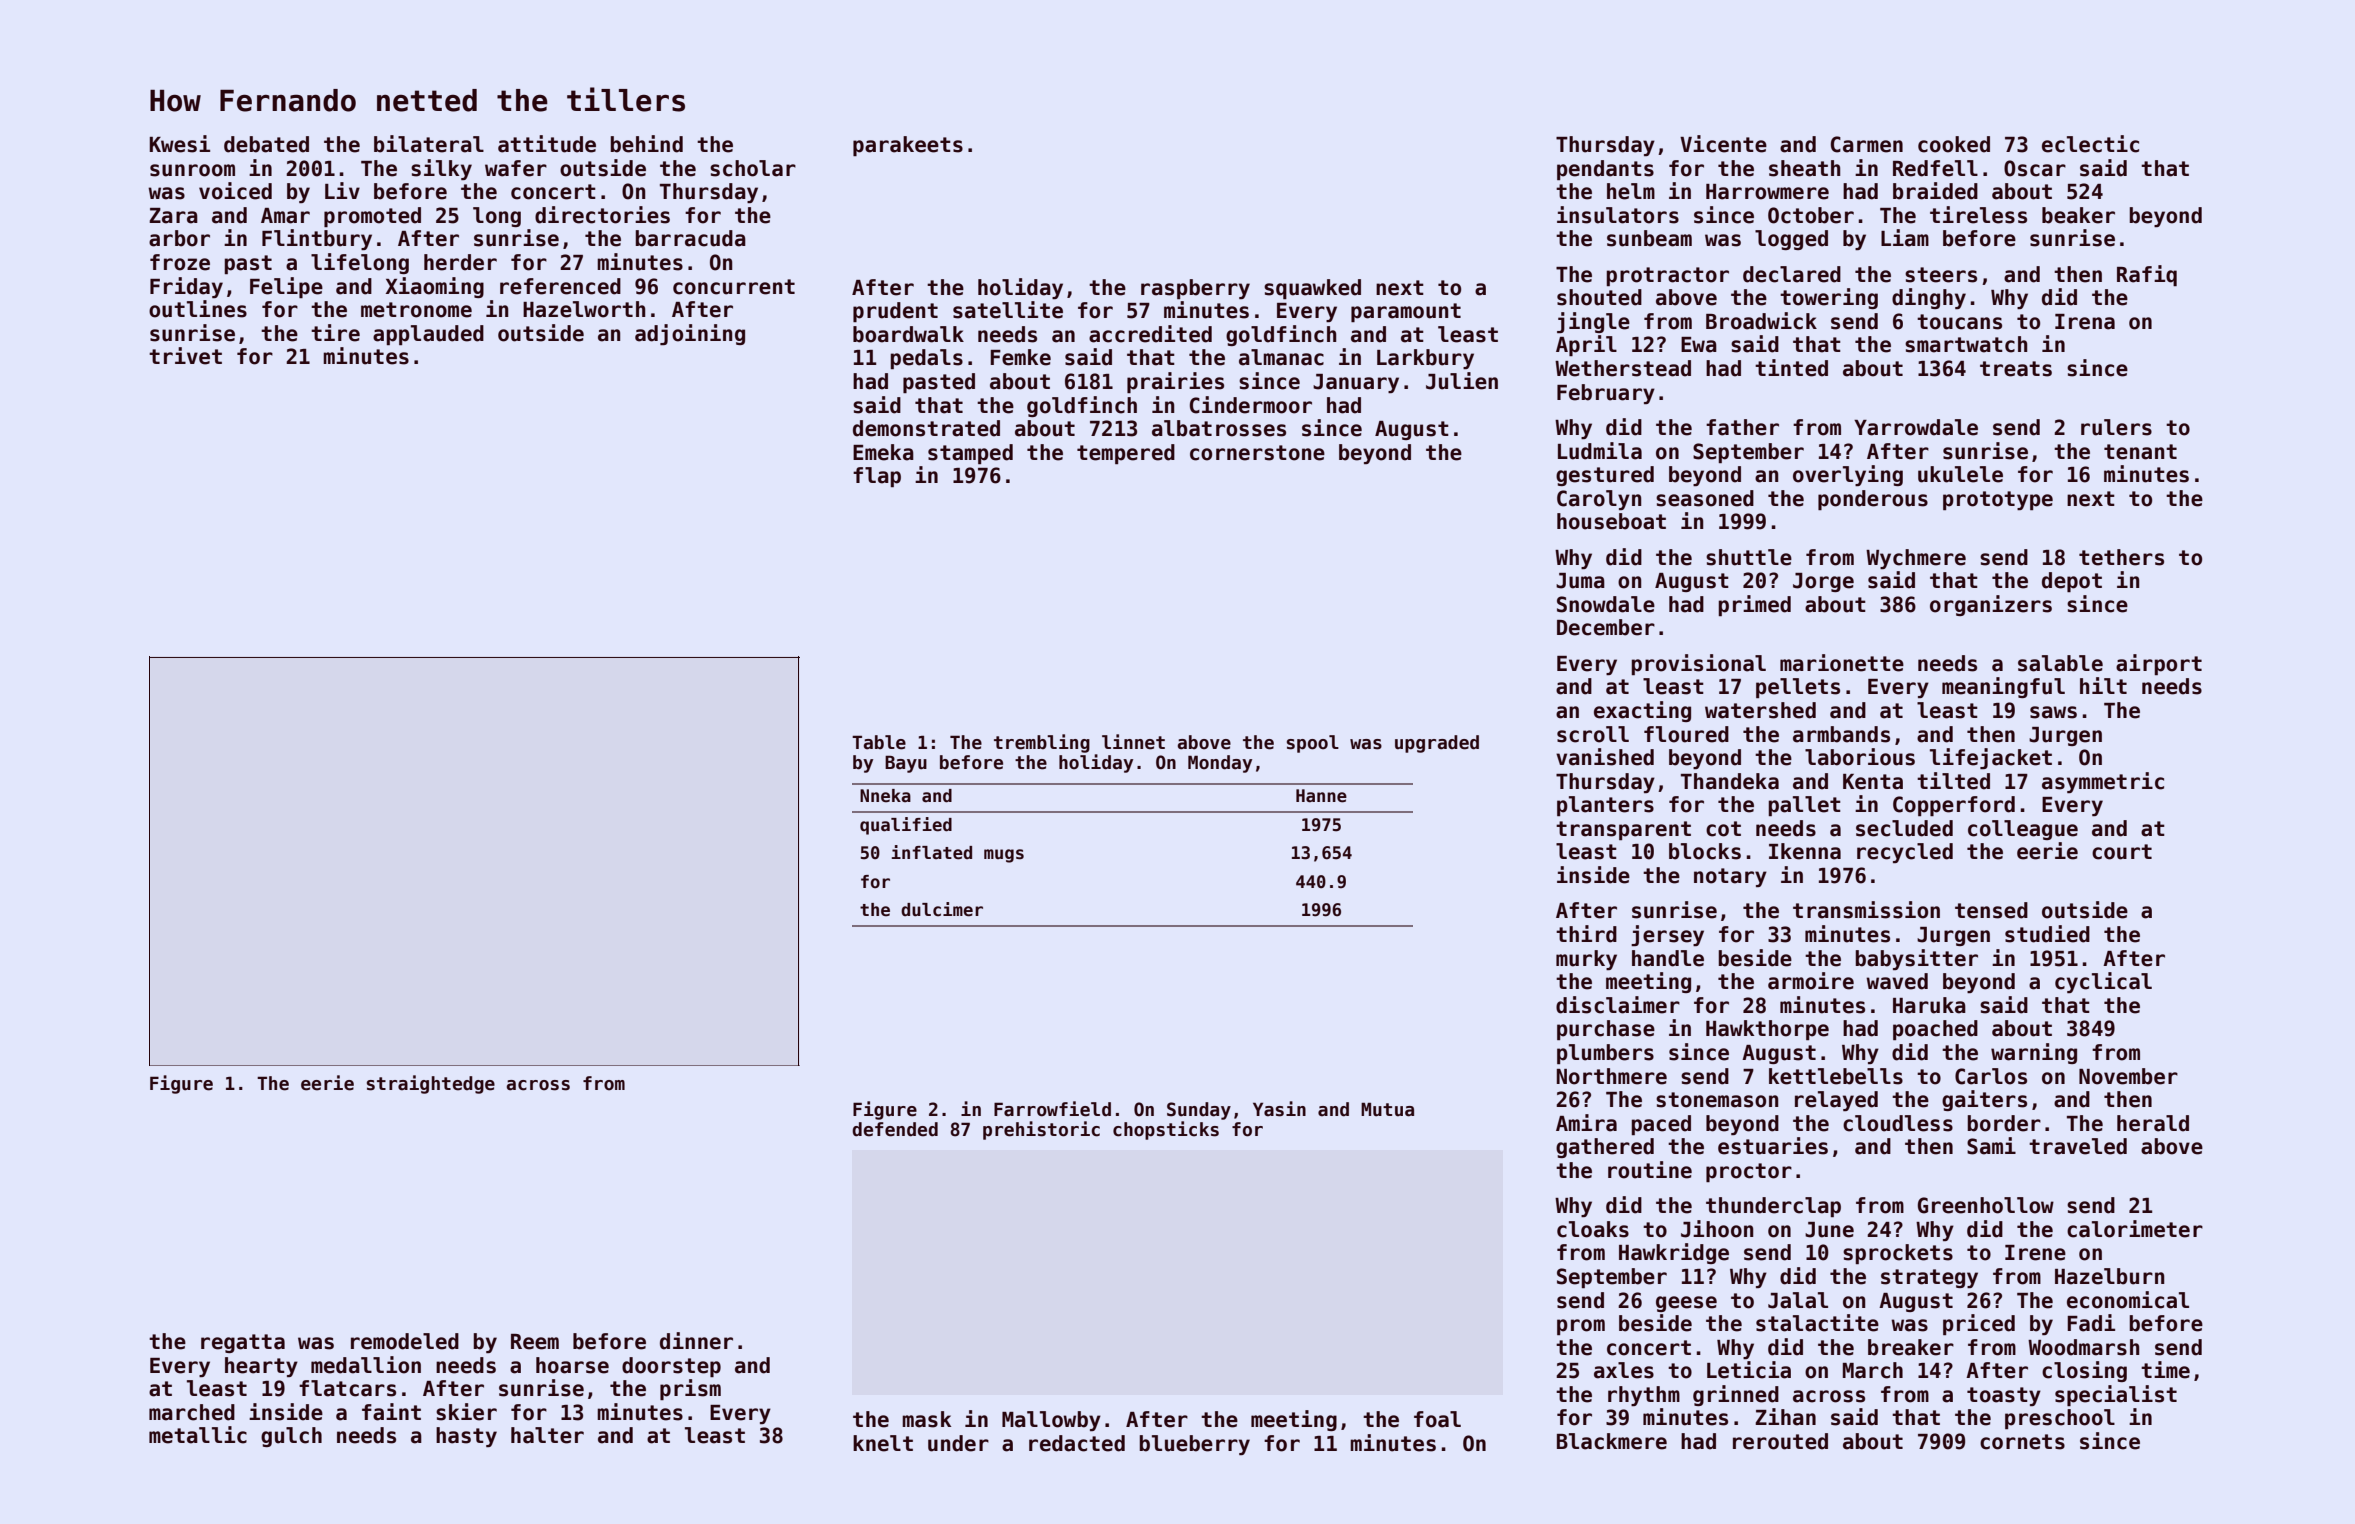 The image size is (2355, 1524). What do you see at coordinates (1991, 758) in the screenshot?
I see `lifejacket` at bounding box center [1991, 758].
